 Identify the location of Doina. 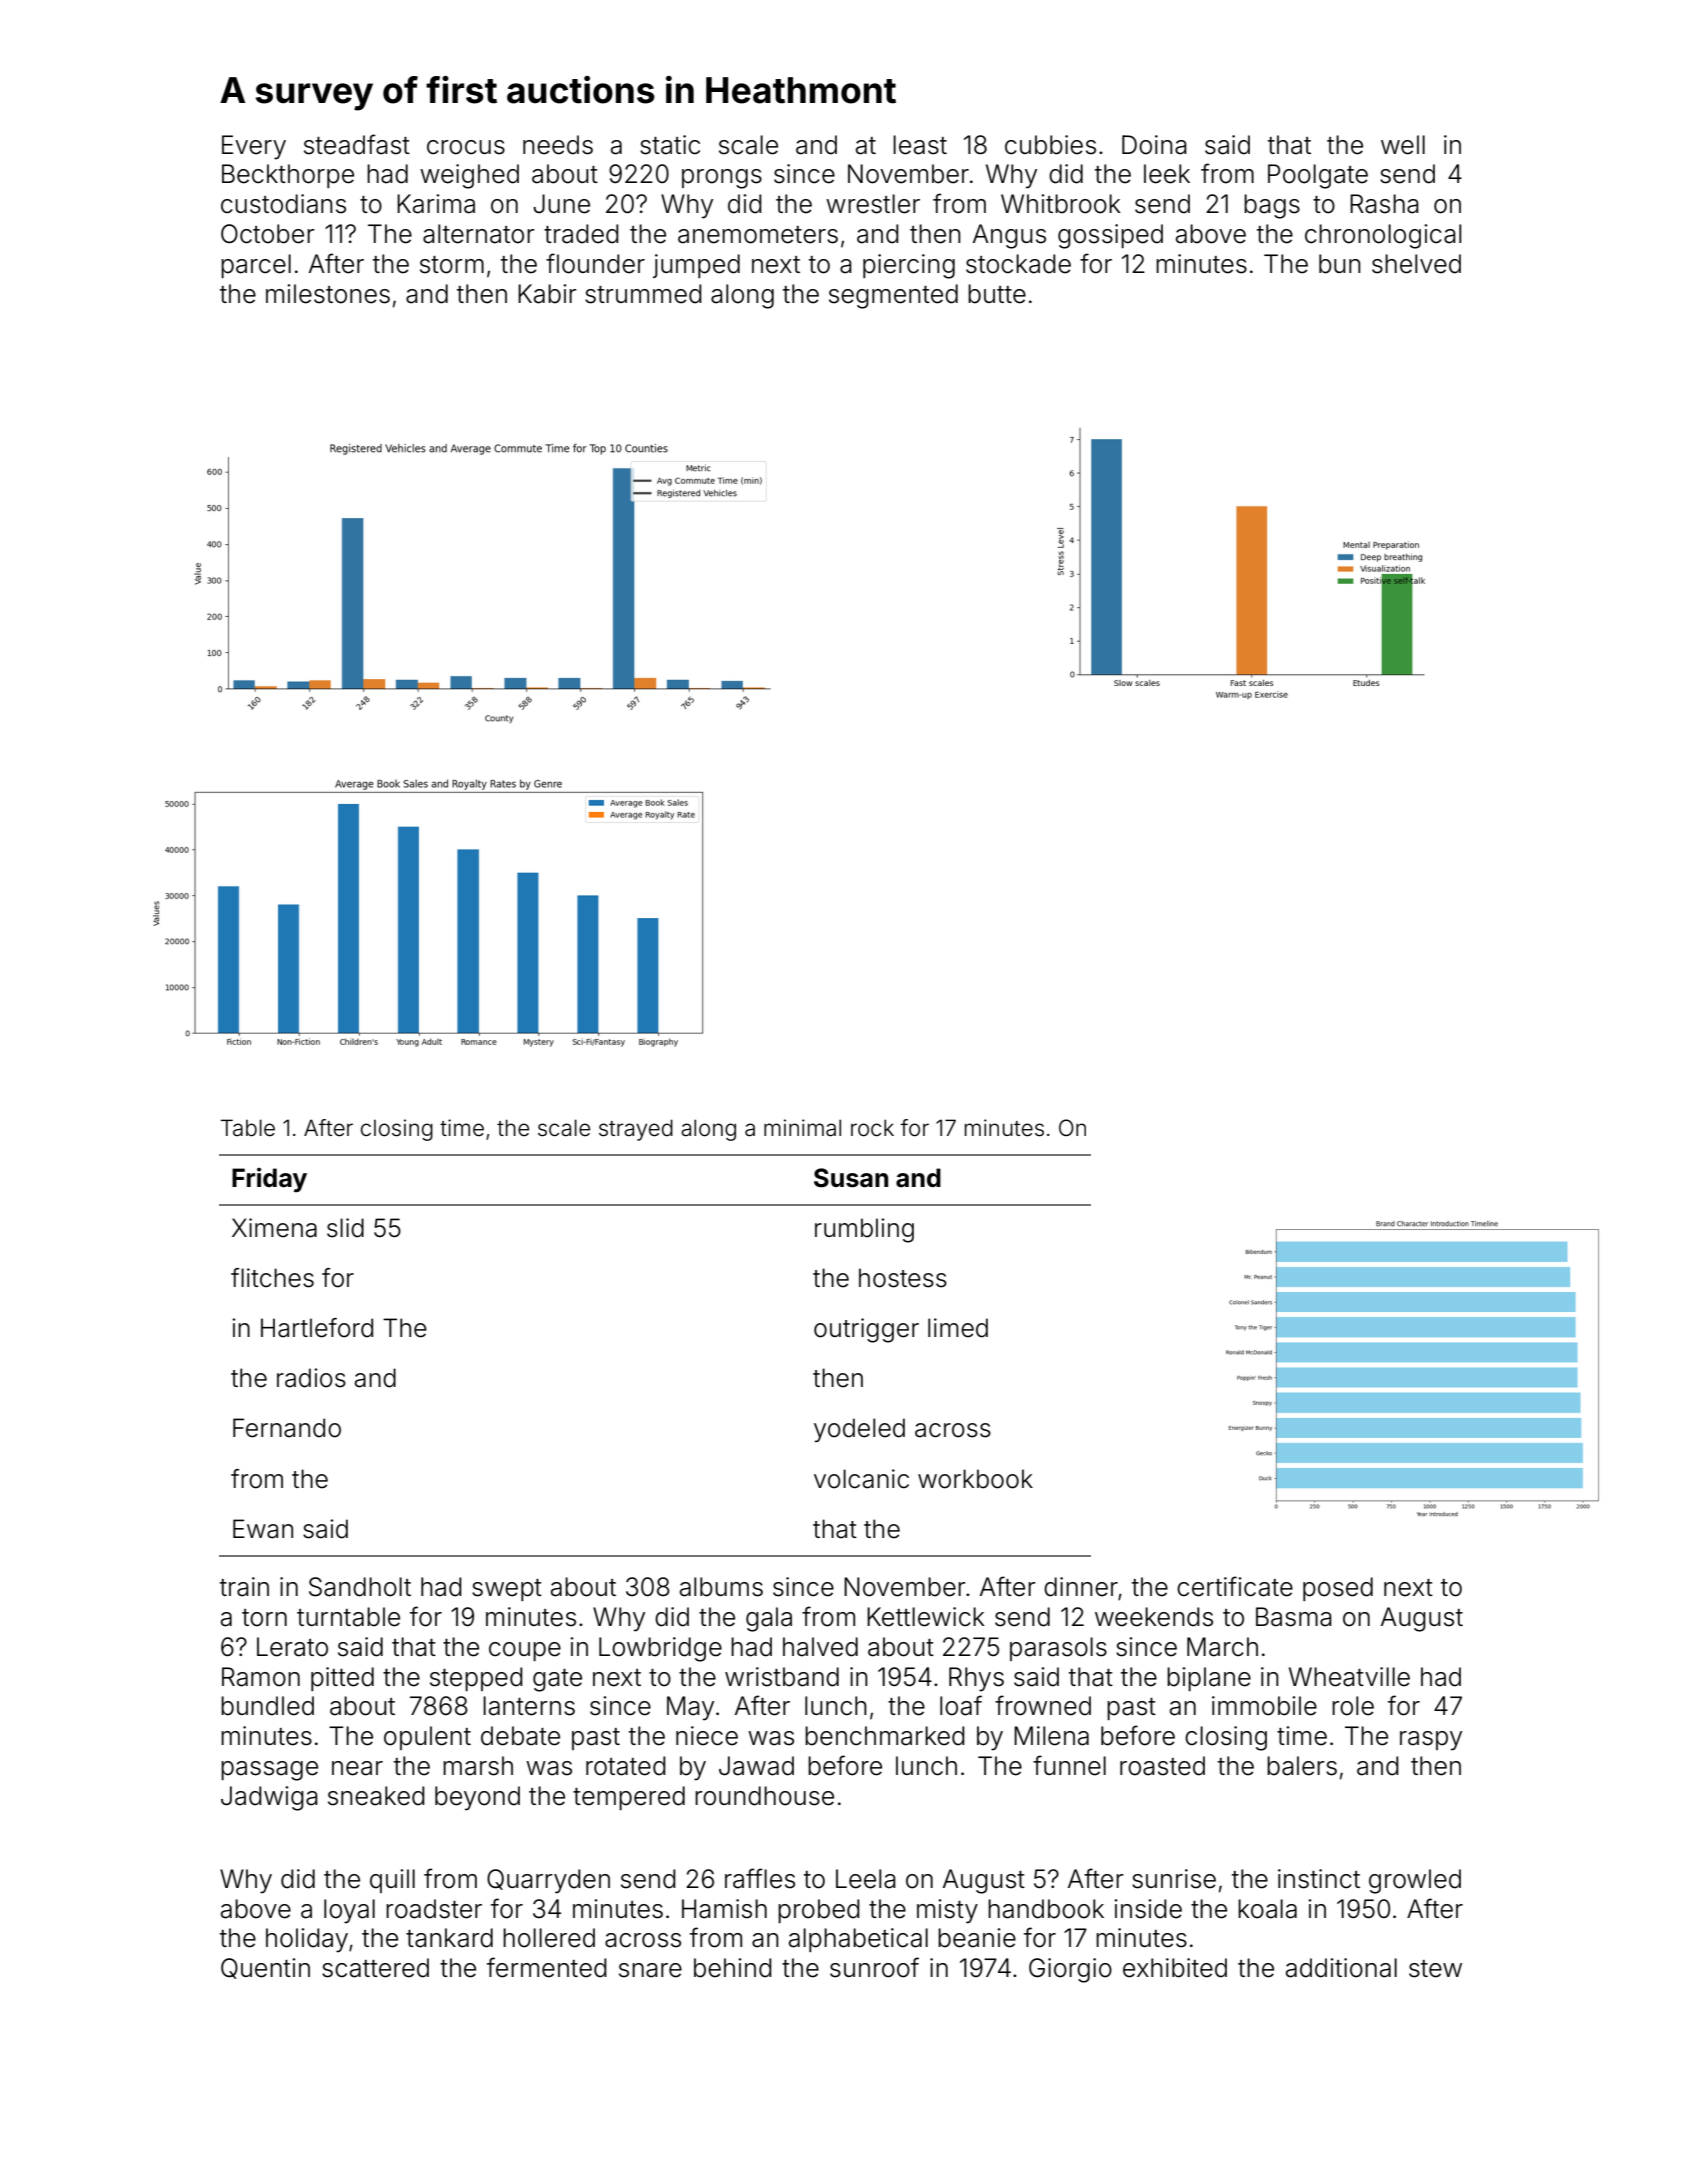
(1154, 145).
